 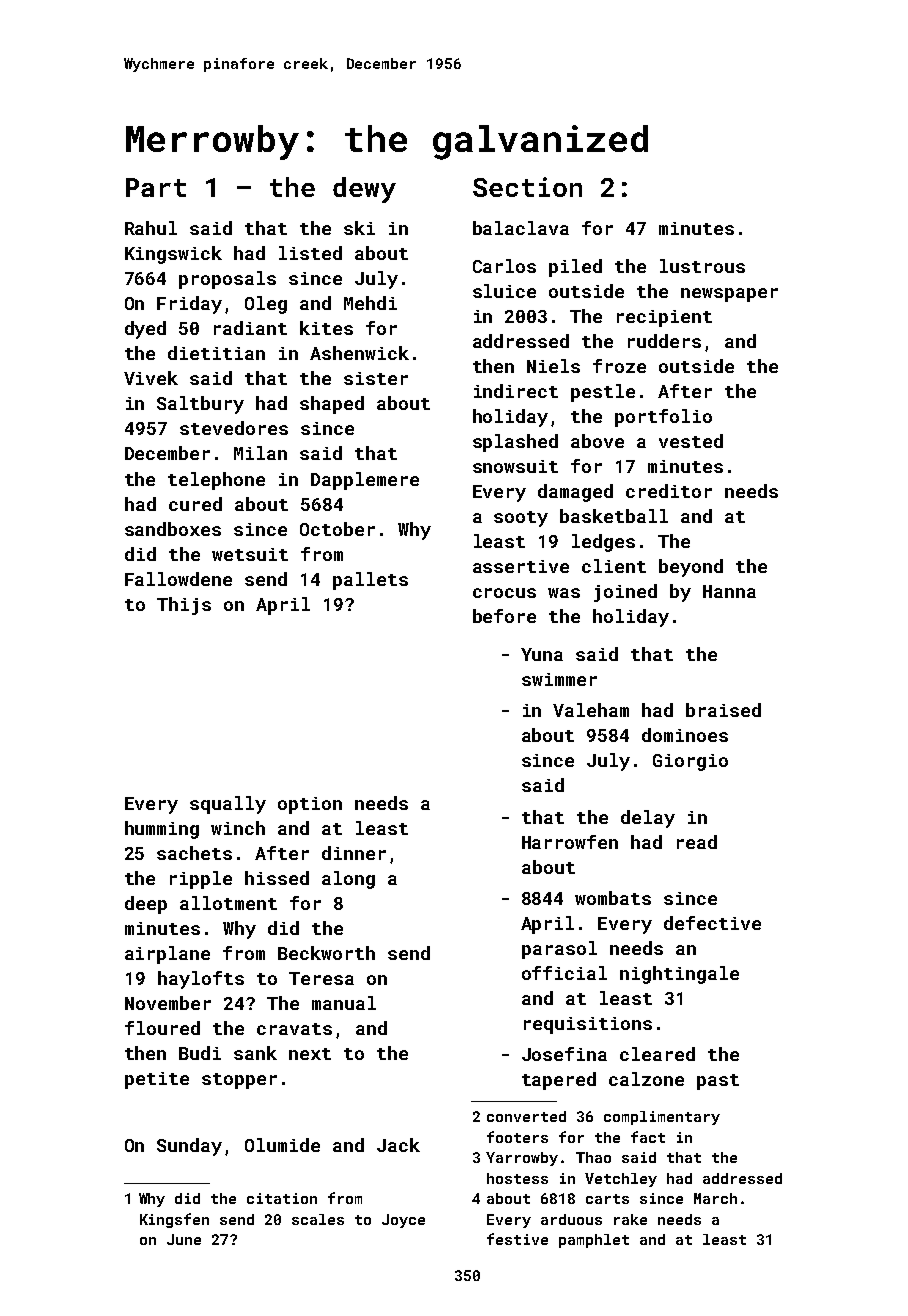 I want to click on sluice, so click(x=504, y=291).
